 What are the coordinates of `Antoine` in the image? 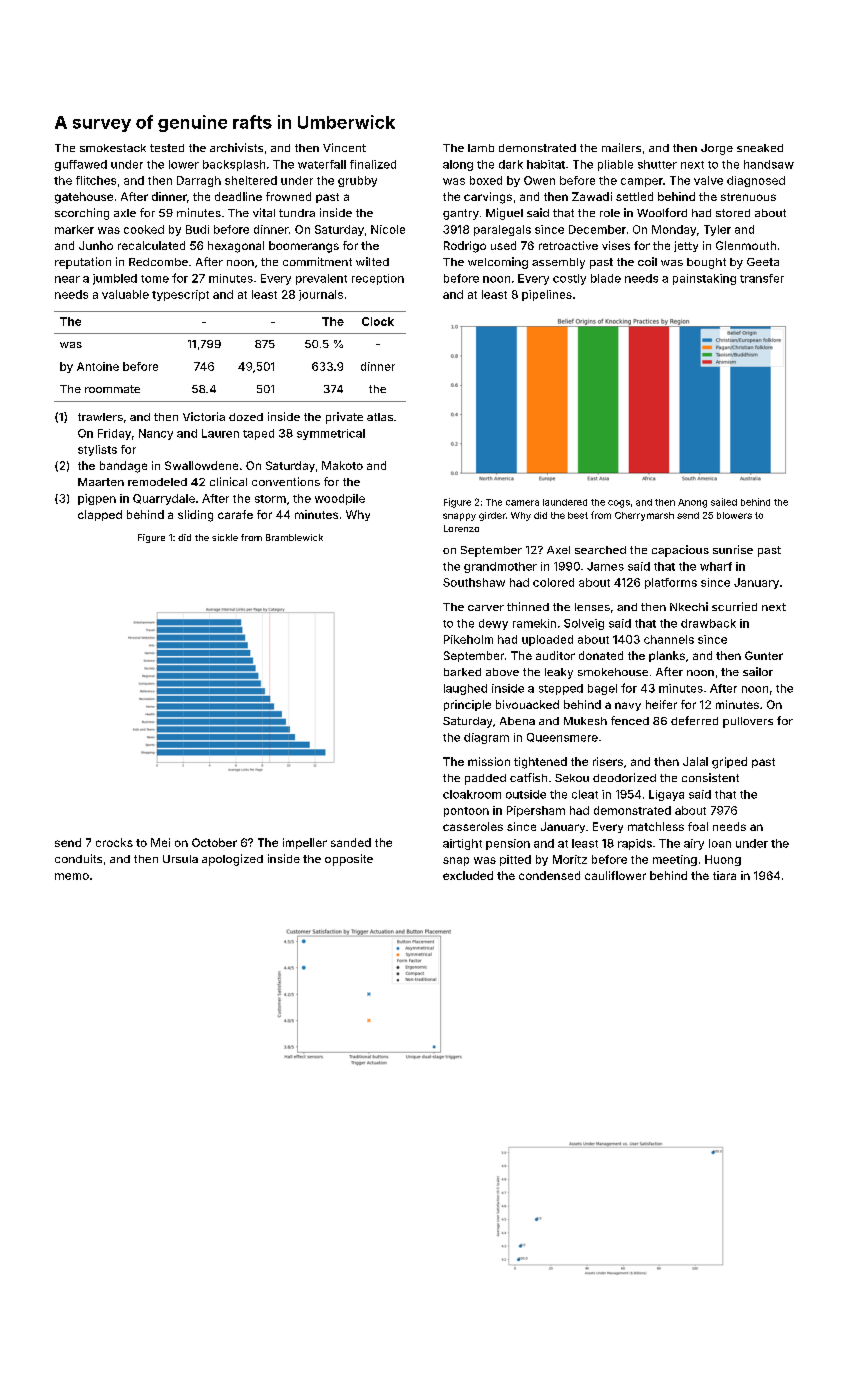 It's located at (98, 366).
